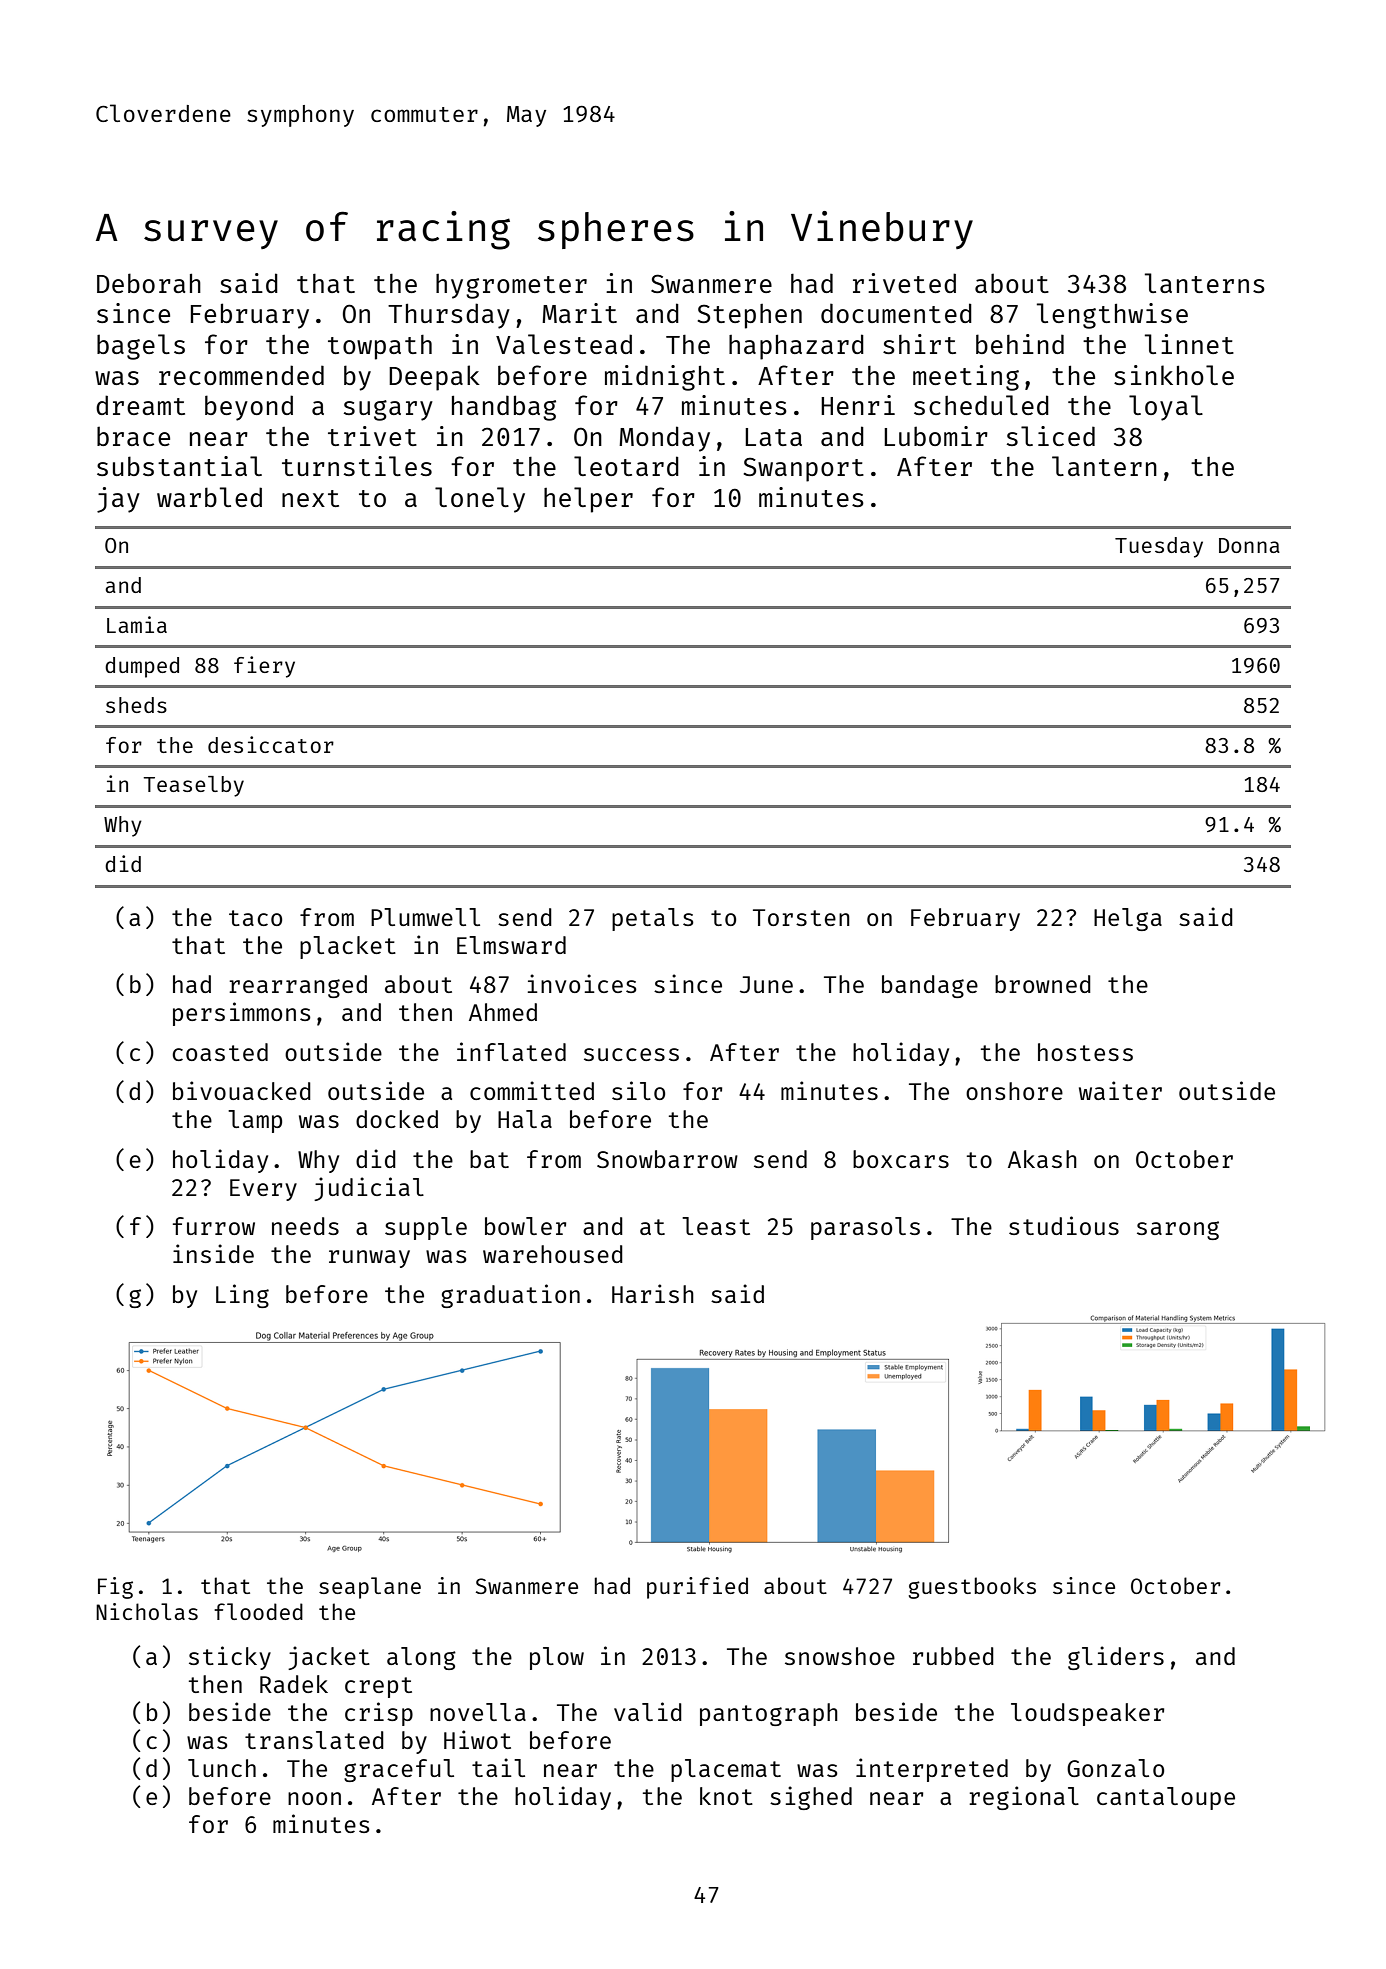 This screenshot has height=1969, width=1386. Describe the element at coordinates (1178, 1230) in the screenshot. I see `sarong` at that location.
